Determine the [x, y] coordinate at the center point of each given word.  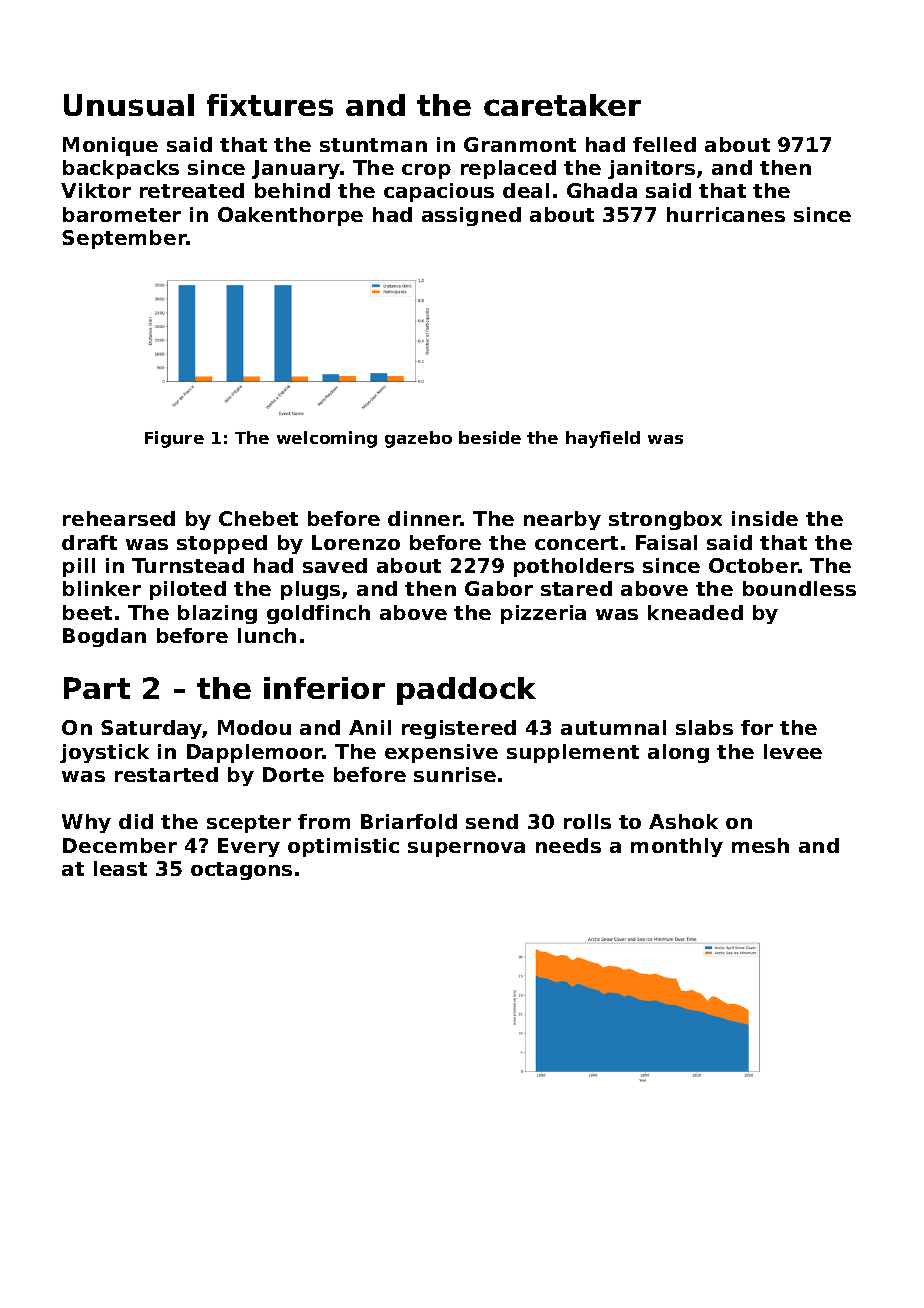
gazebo [418, 439]
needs [568, 845]
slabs [704, 727]
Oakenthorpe [290, 216]
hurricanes [726, 214]
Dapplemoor [255, 753]
